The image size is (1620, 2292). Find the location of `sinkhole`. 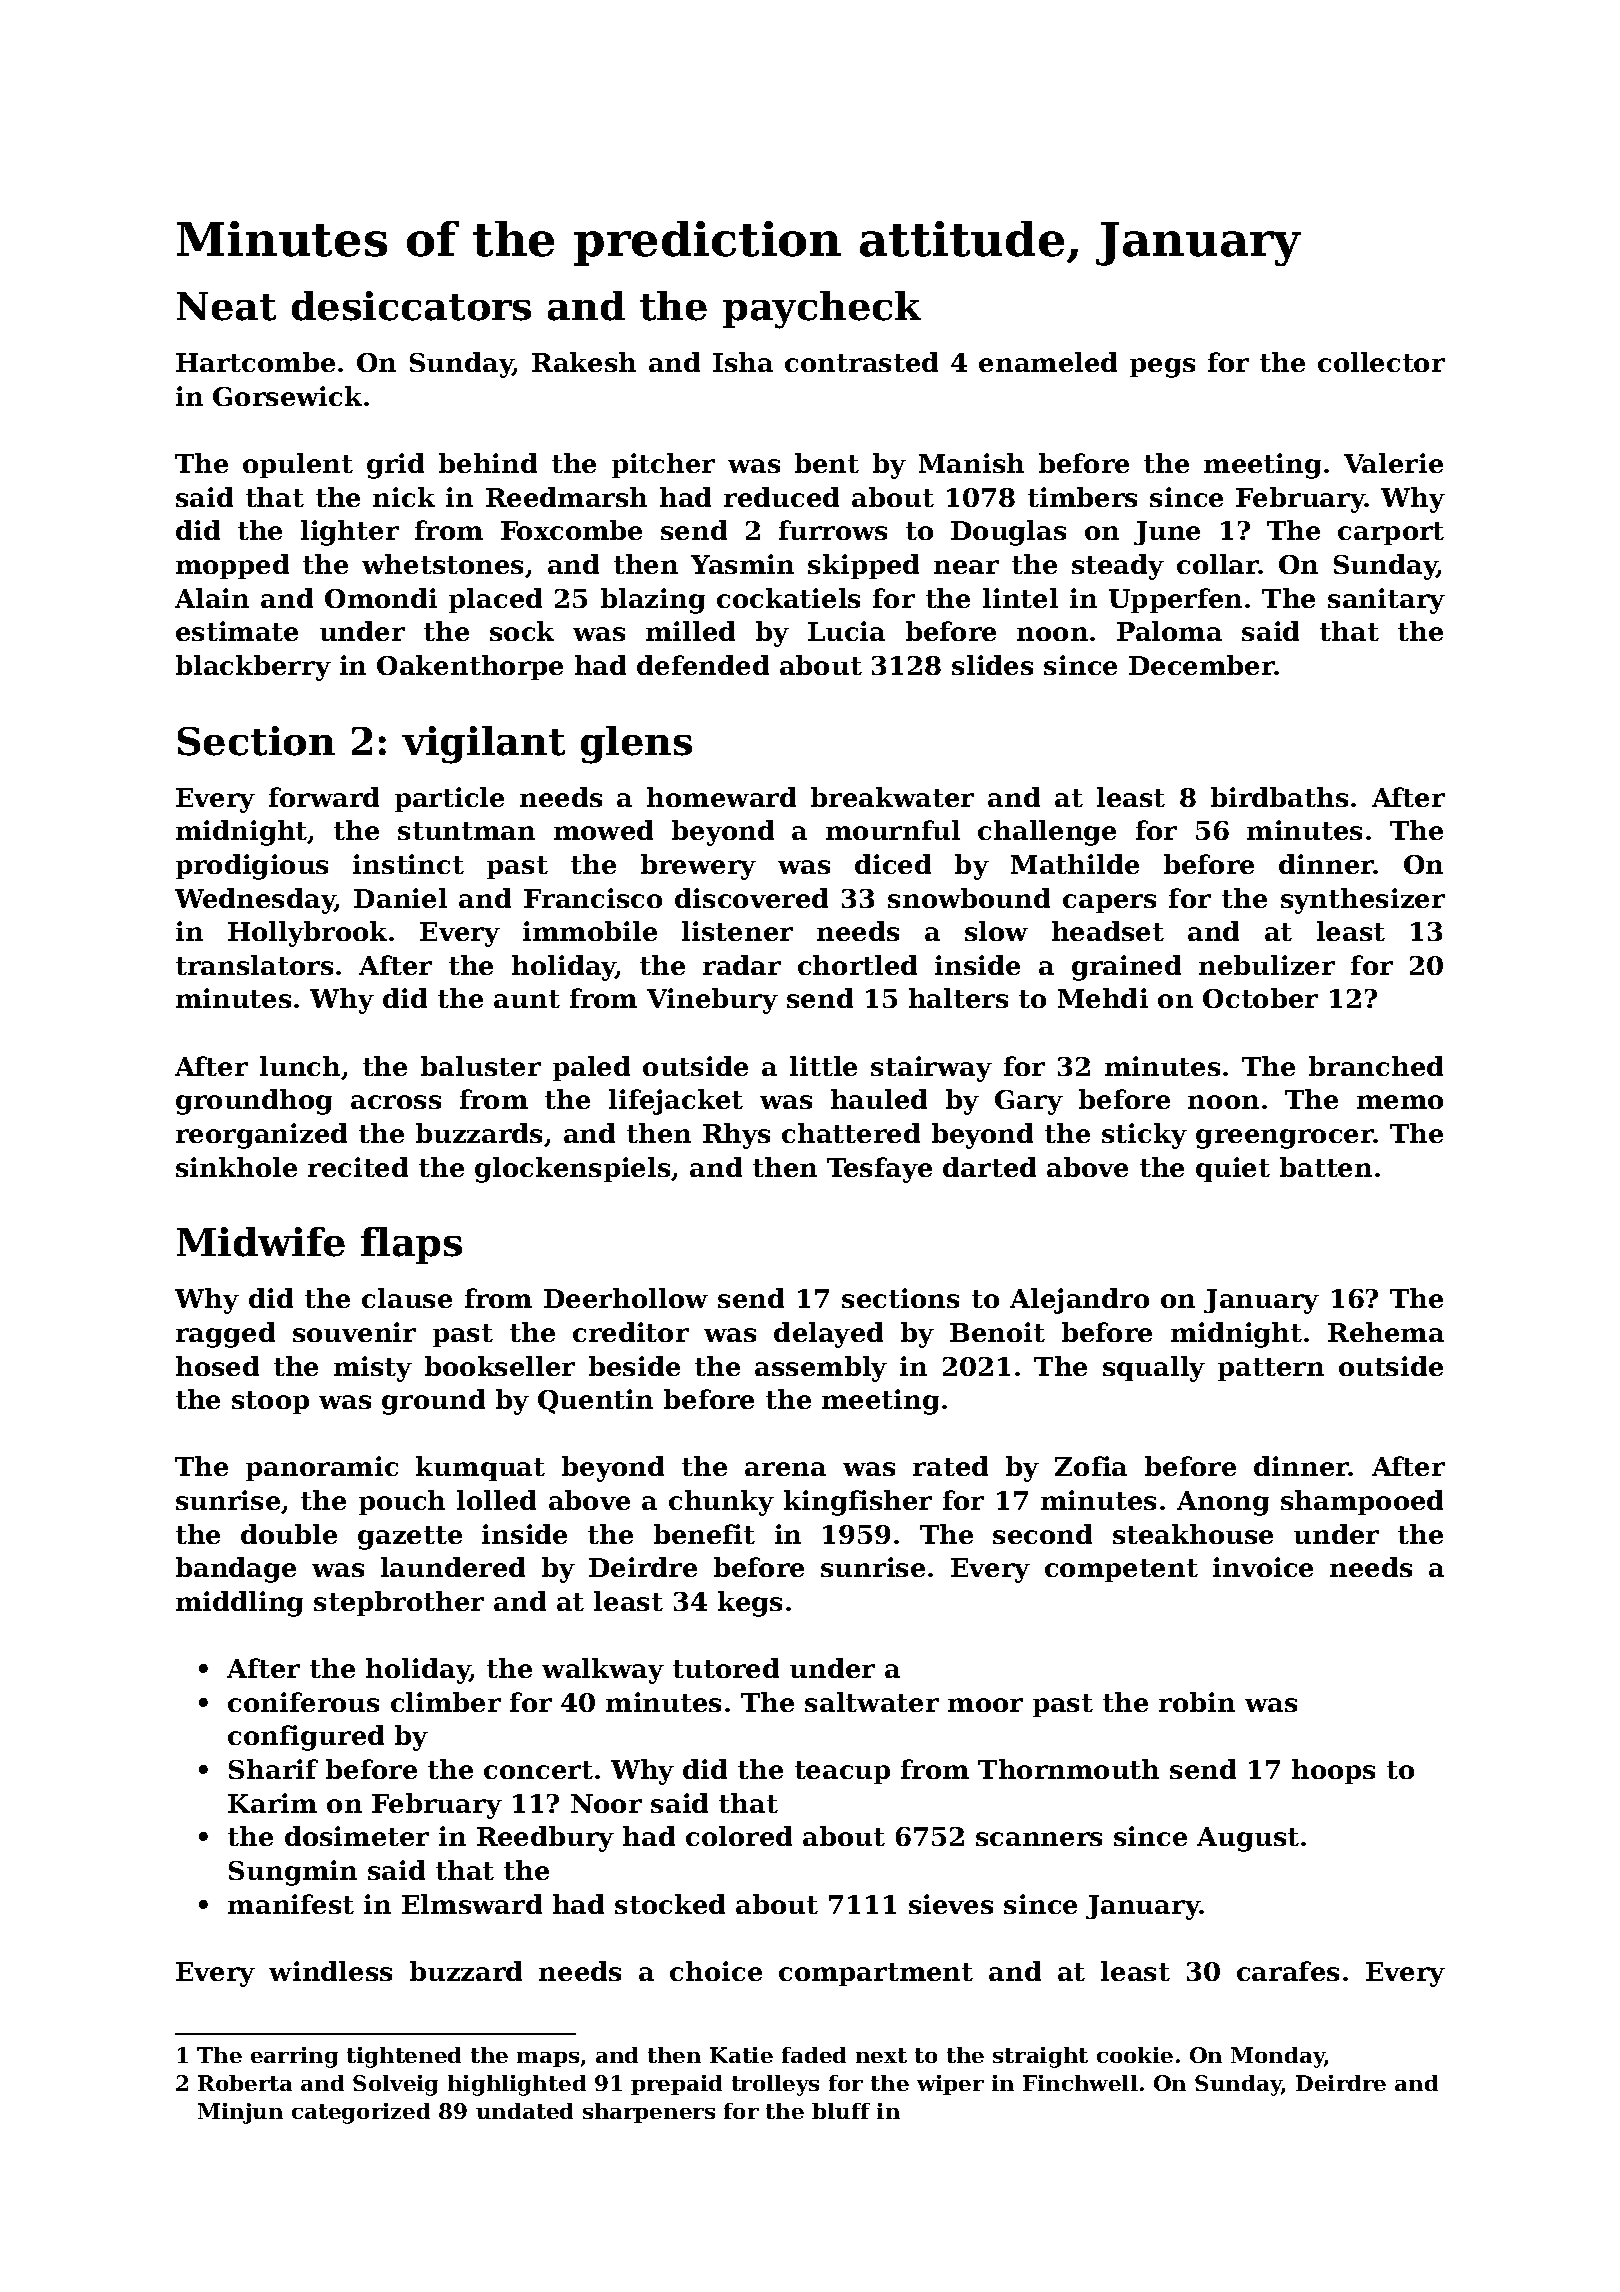

sinkhole is located at coordinates (236, 1167).
